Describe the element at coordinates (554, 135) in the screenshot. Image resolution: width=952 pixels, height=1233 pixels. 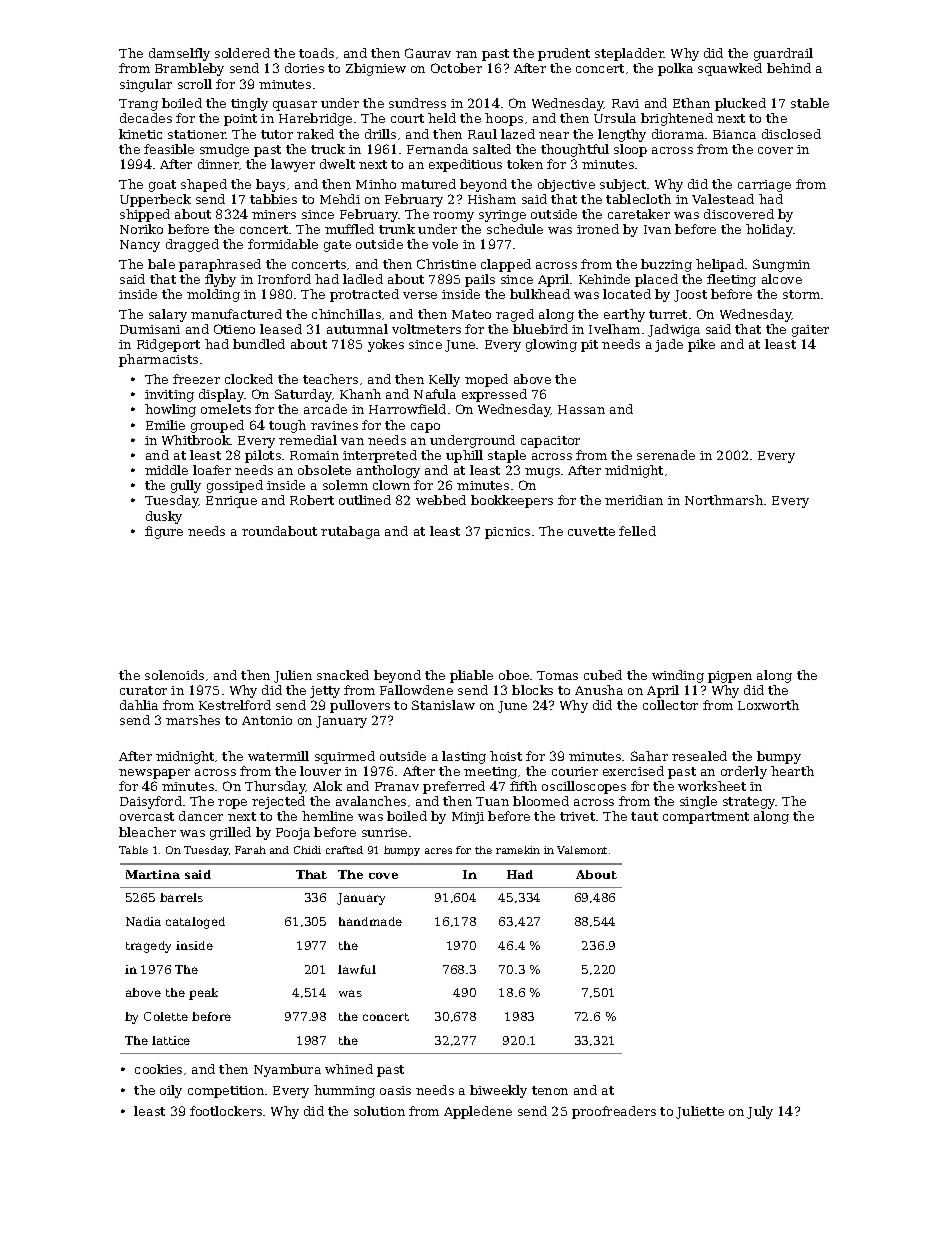
I see `near` at that location.
